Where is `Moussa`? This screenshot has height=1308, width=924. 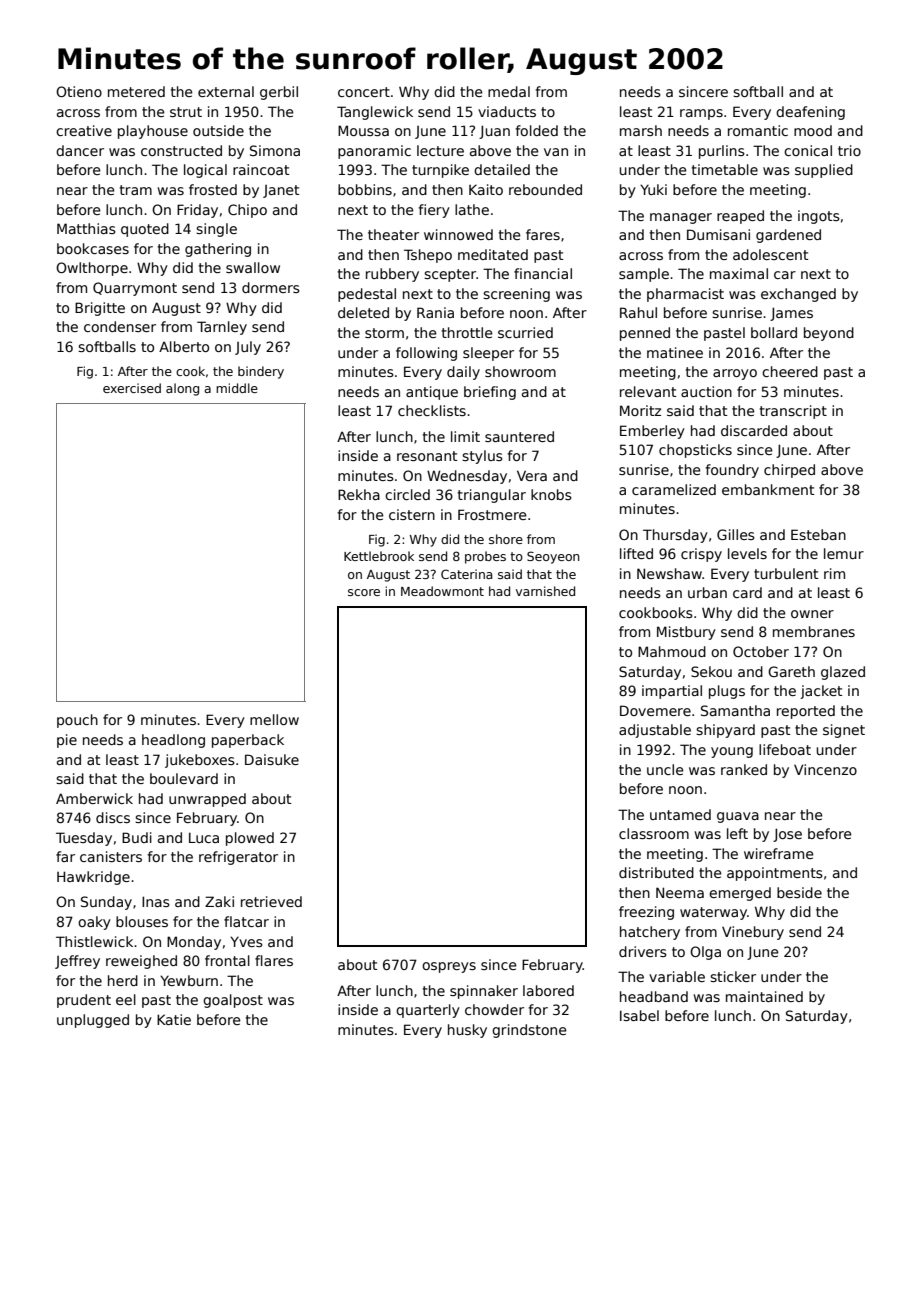
Moussa is located at coordinates (363, 130).
